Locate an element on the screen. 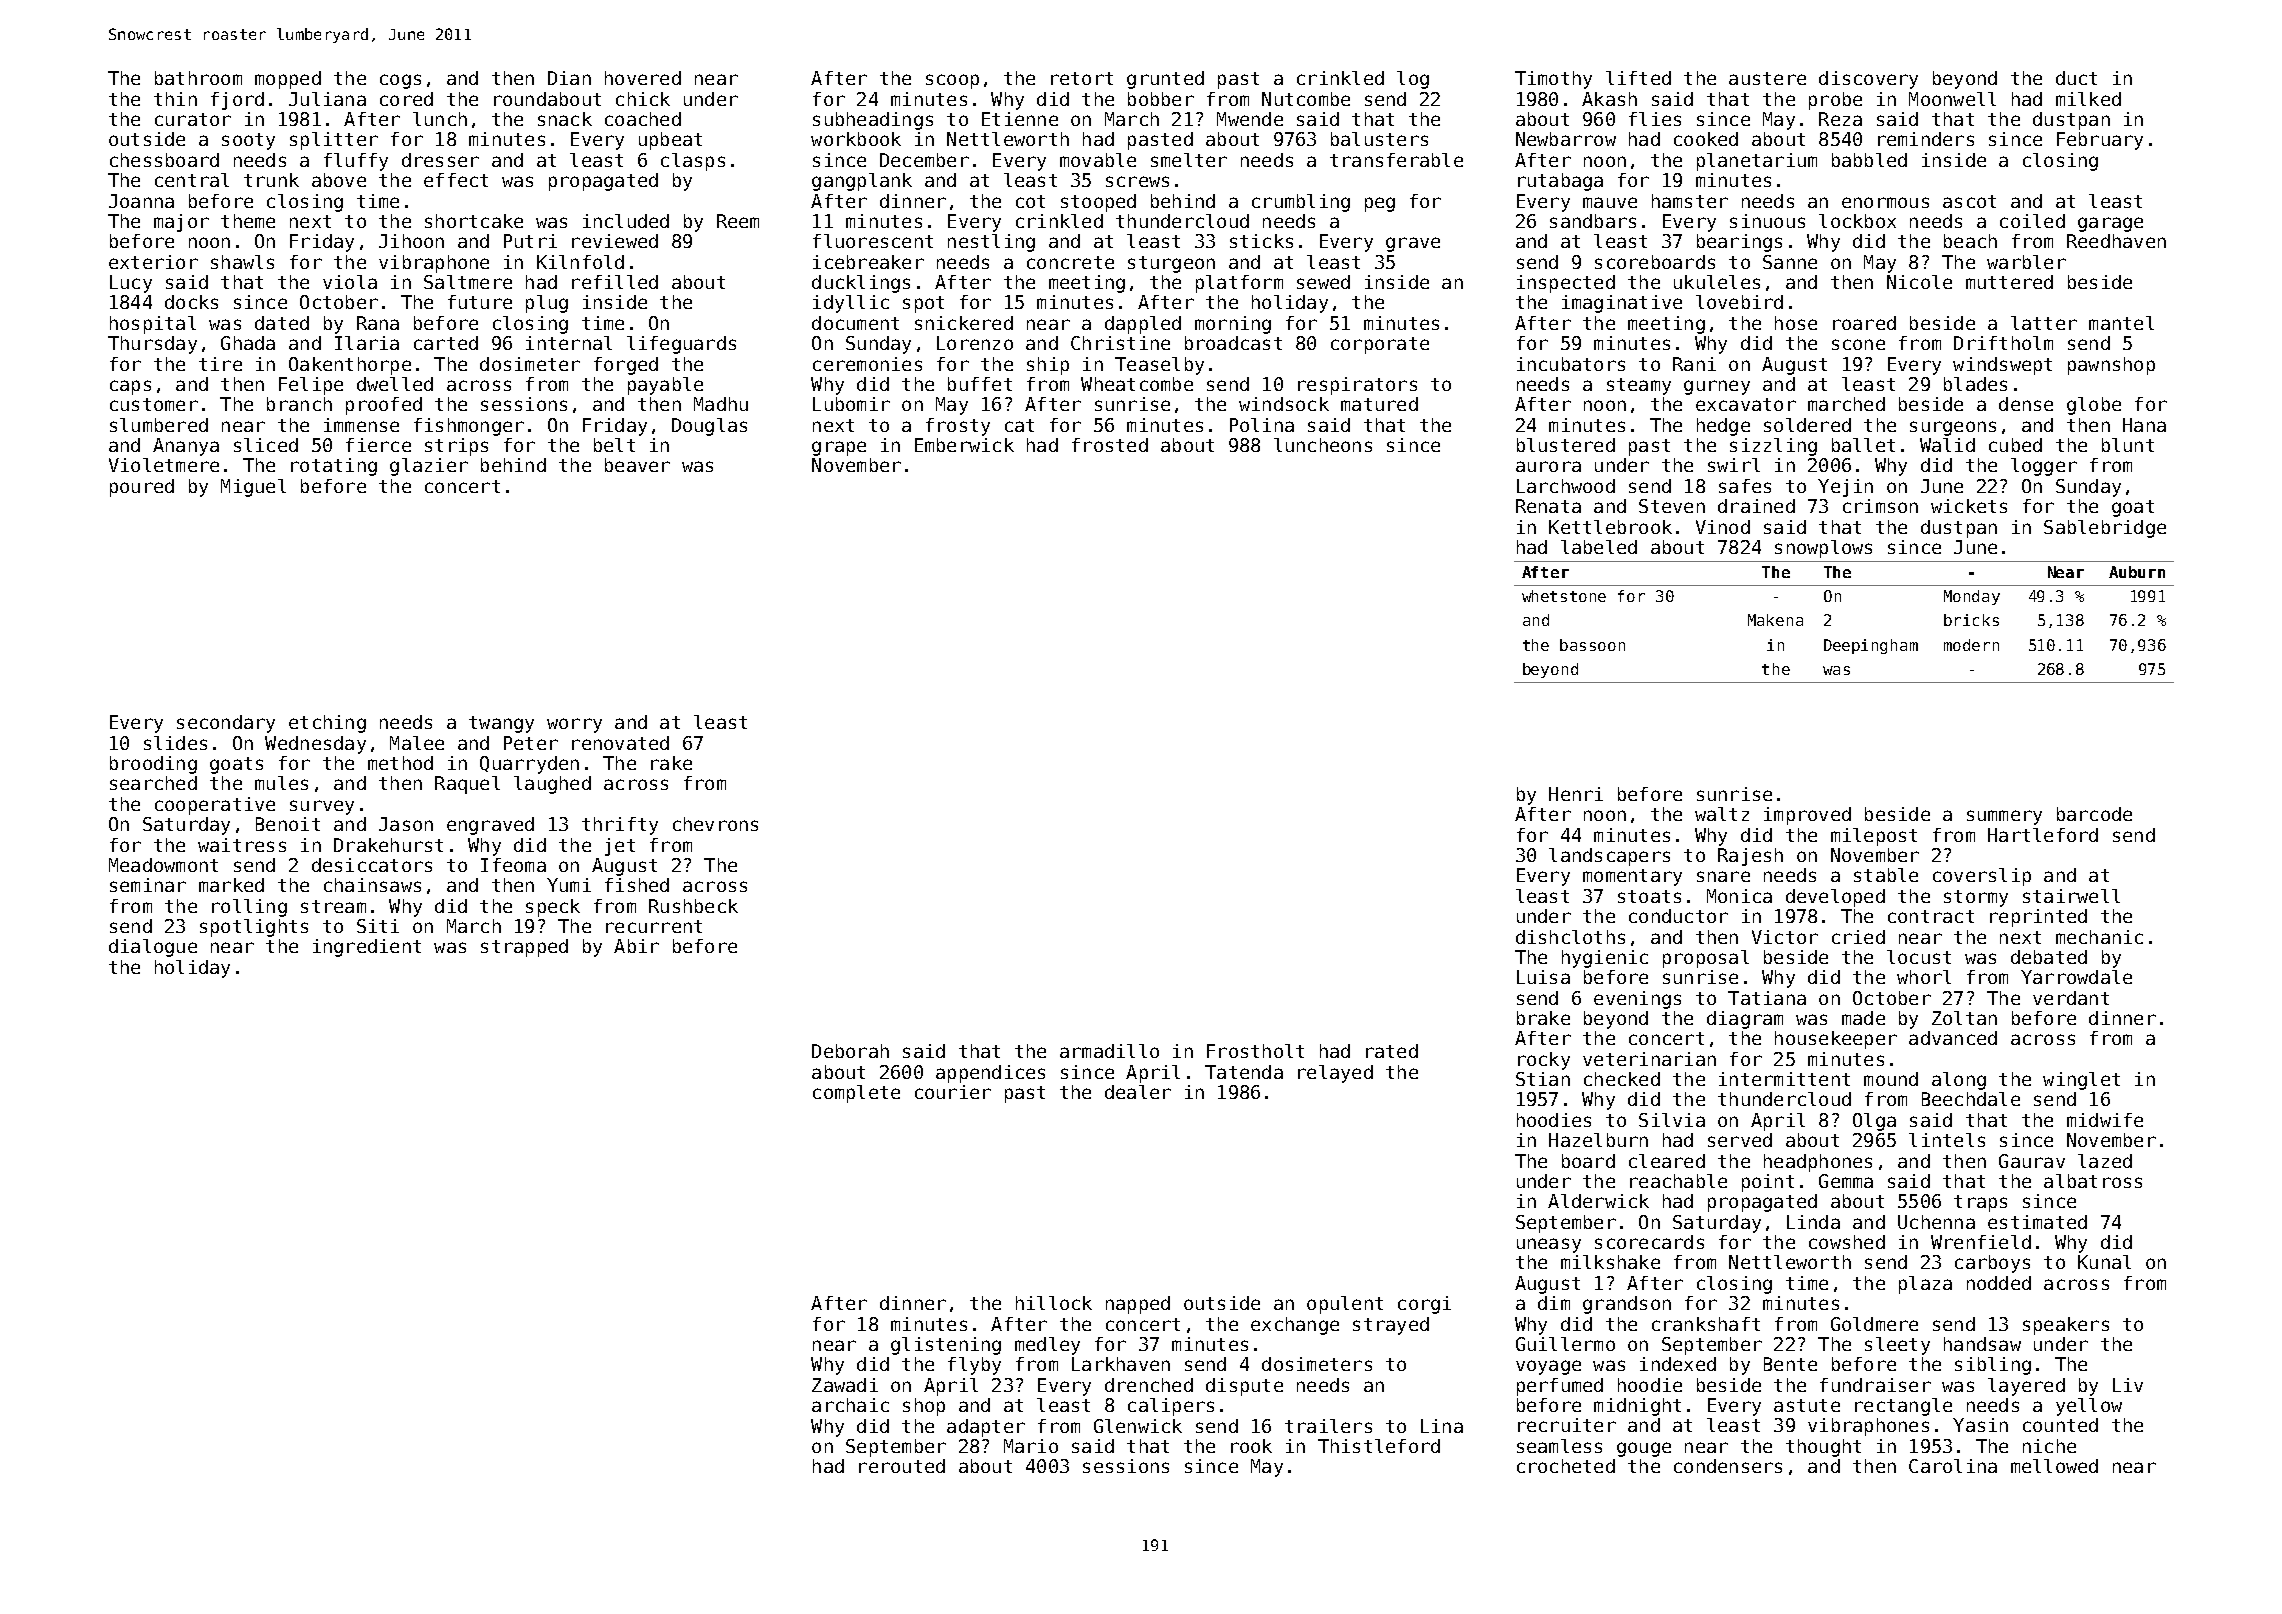  dialogue is located at coordinates (153, 948).
